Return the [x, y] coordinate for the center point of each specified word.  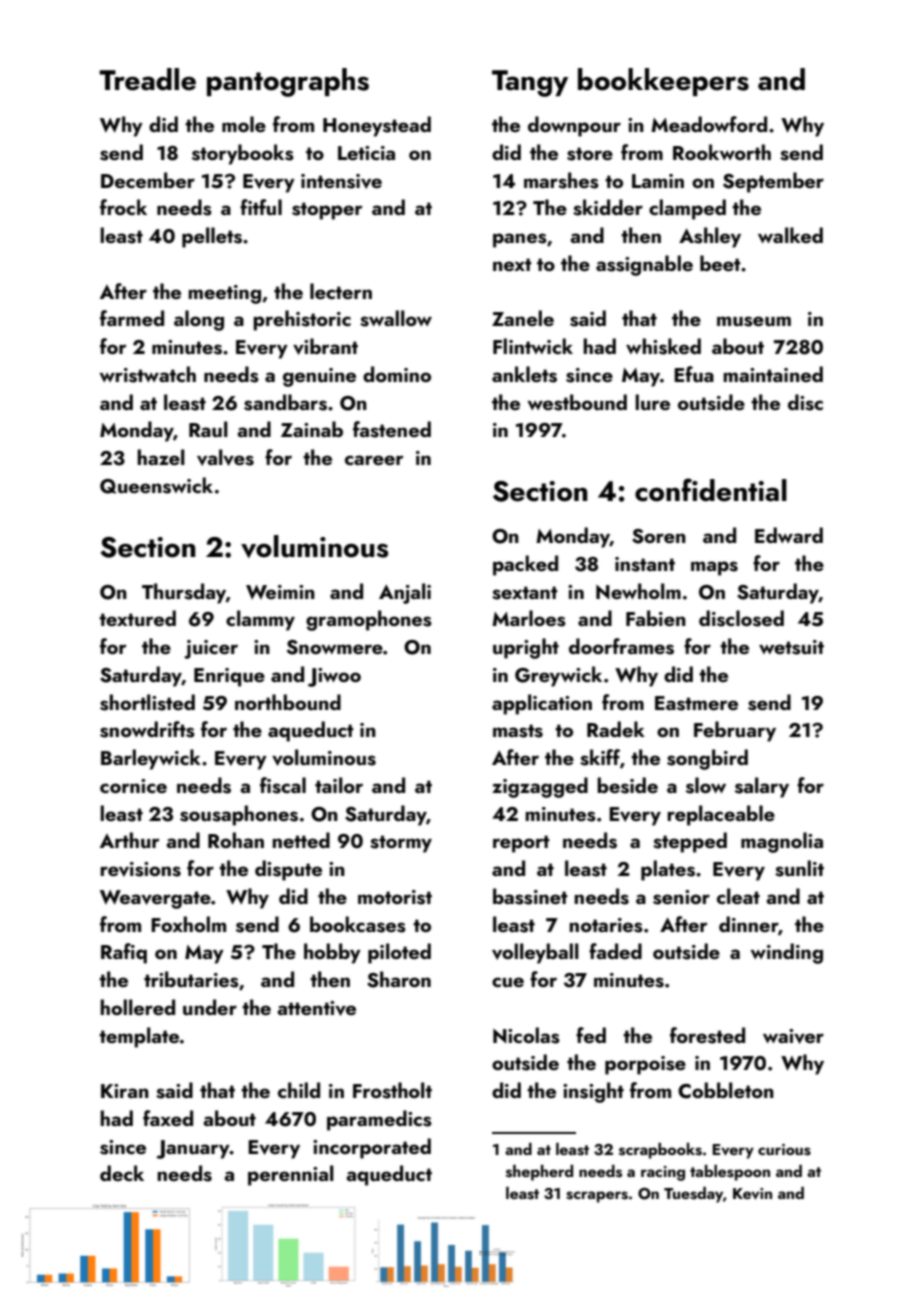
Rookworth [722, 152]
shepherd [539, 1173]
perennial [291, 1175]
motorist [395, 897]
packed [525, 565]
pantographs [288, 82]
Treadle [147, 79]
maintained [773, 374]
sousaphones [239, 815]
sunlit [799, 868]
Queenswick [156, 485]
